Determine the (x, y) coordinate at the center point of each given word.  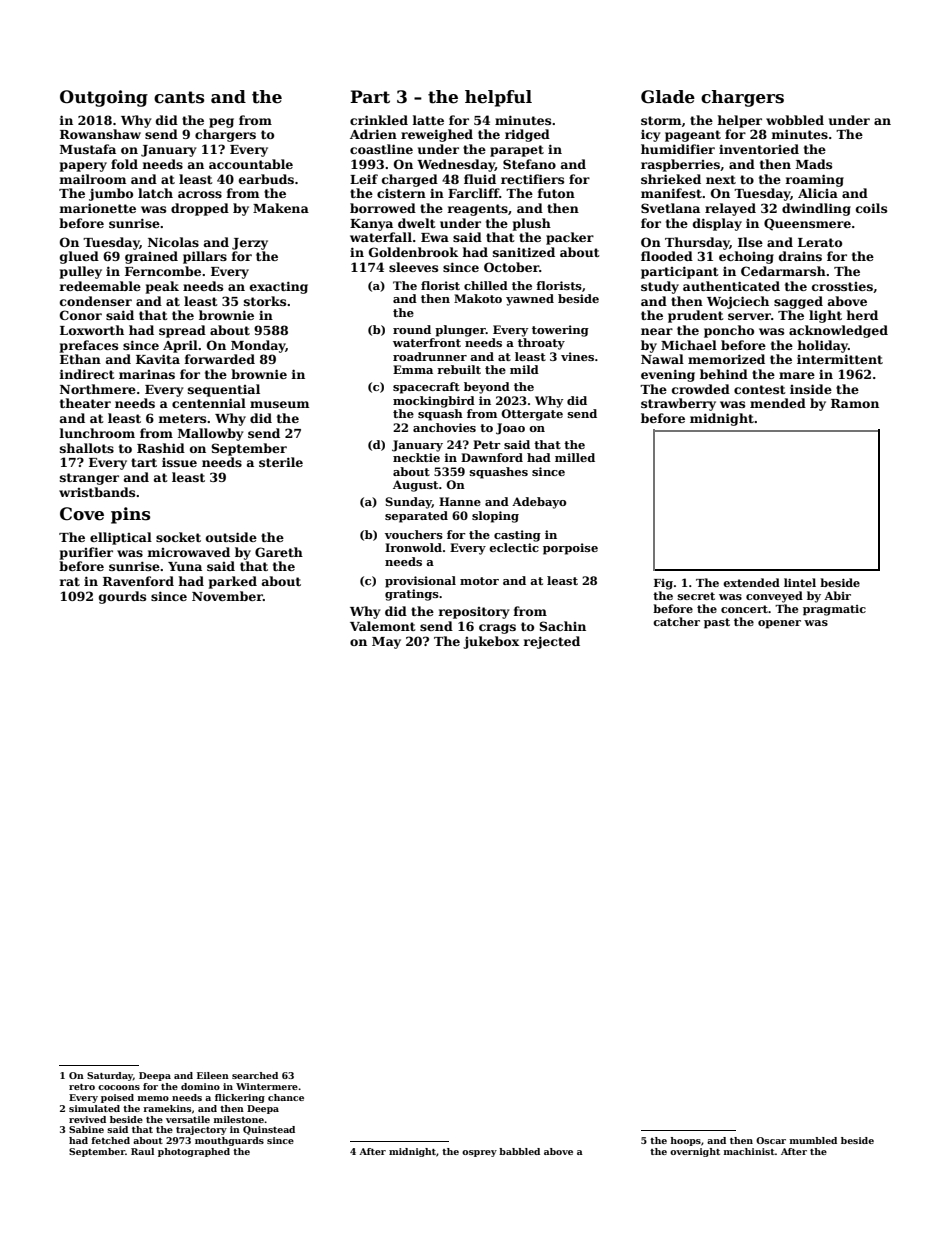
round (412, 329)
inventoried (759, 149)
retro (82, 1087)
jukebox (491, 642)
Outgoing (104, 98)
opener (779, 624)
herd (862, 315)
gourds (122, 597)
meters (182, 418)
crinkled (379, 120)
